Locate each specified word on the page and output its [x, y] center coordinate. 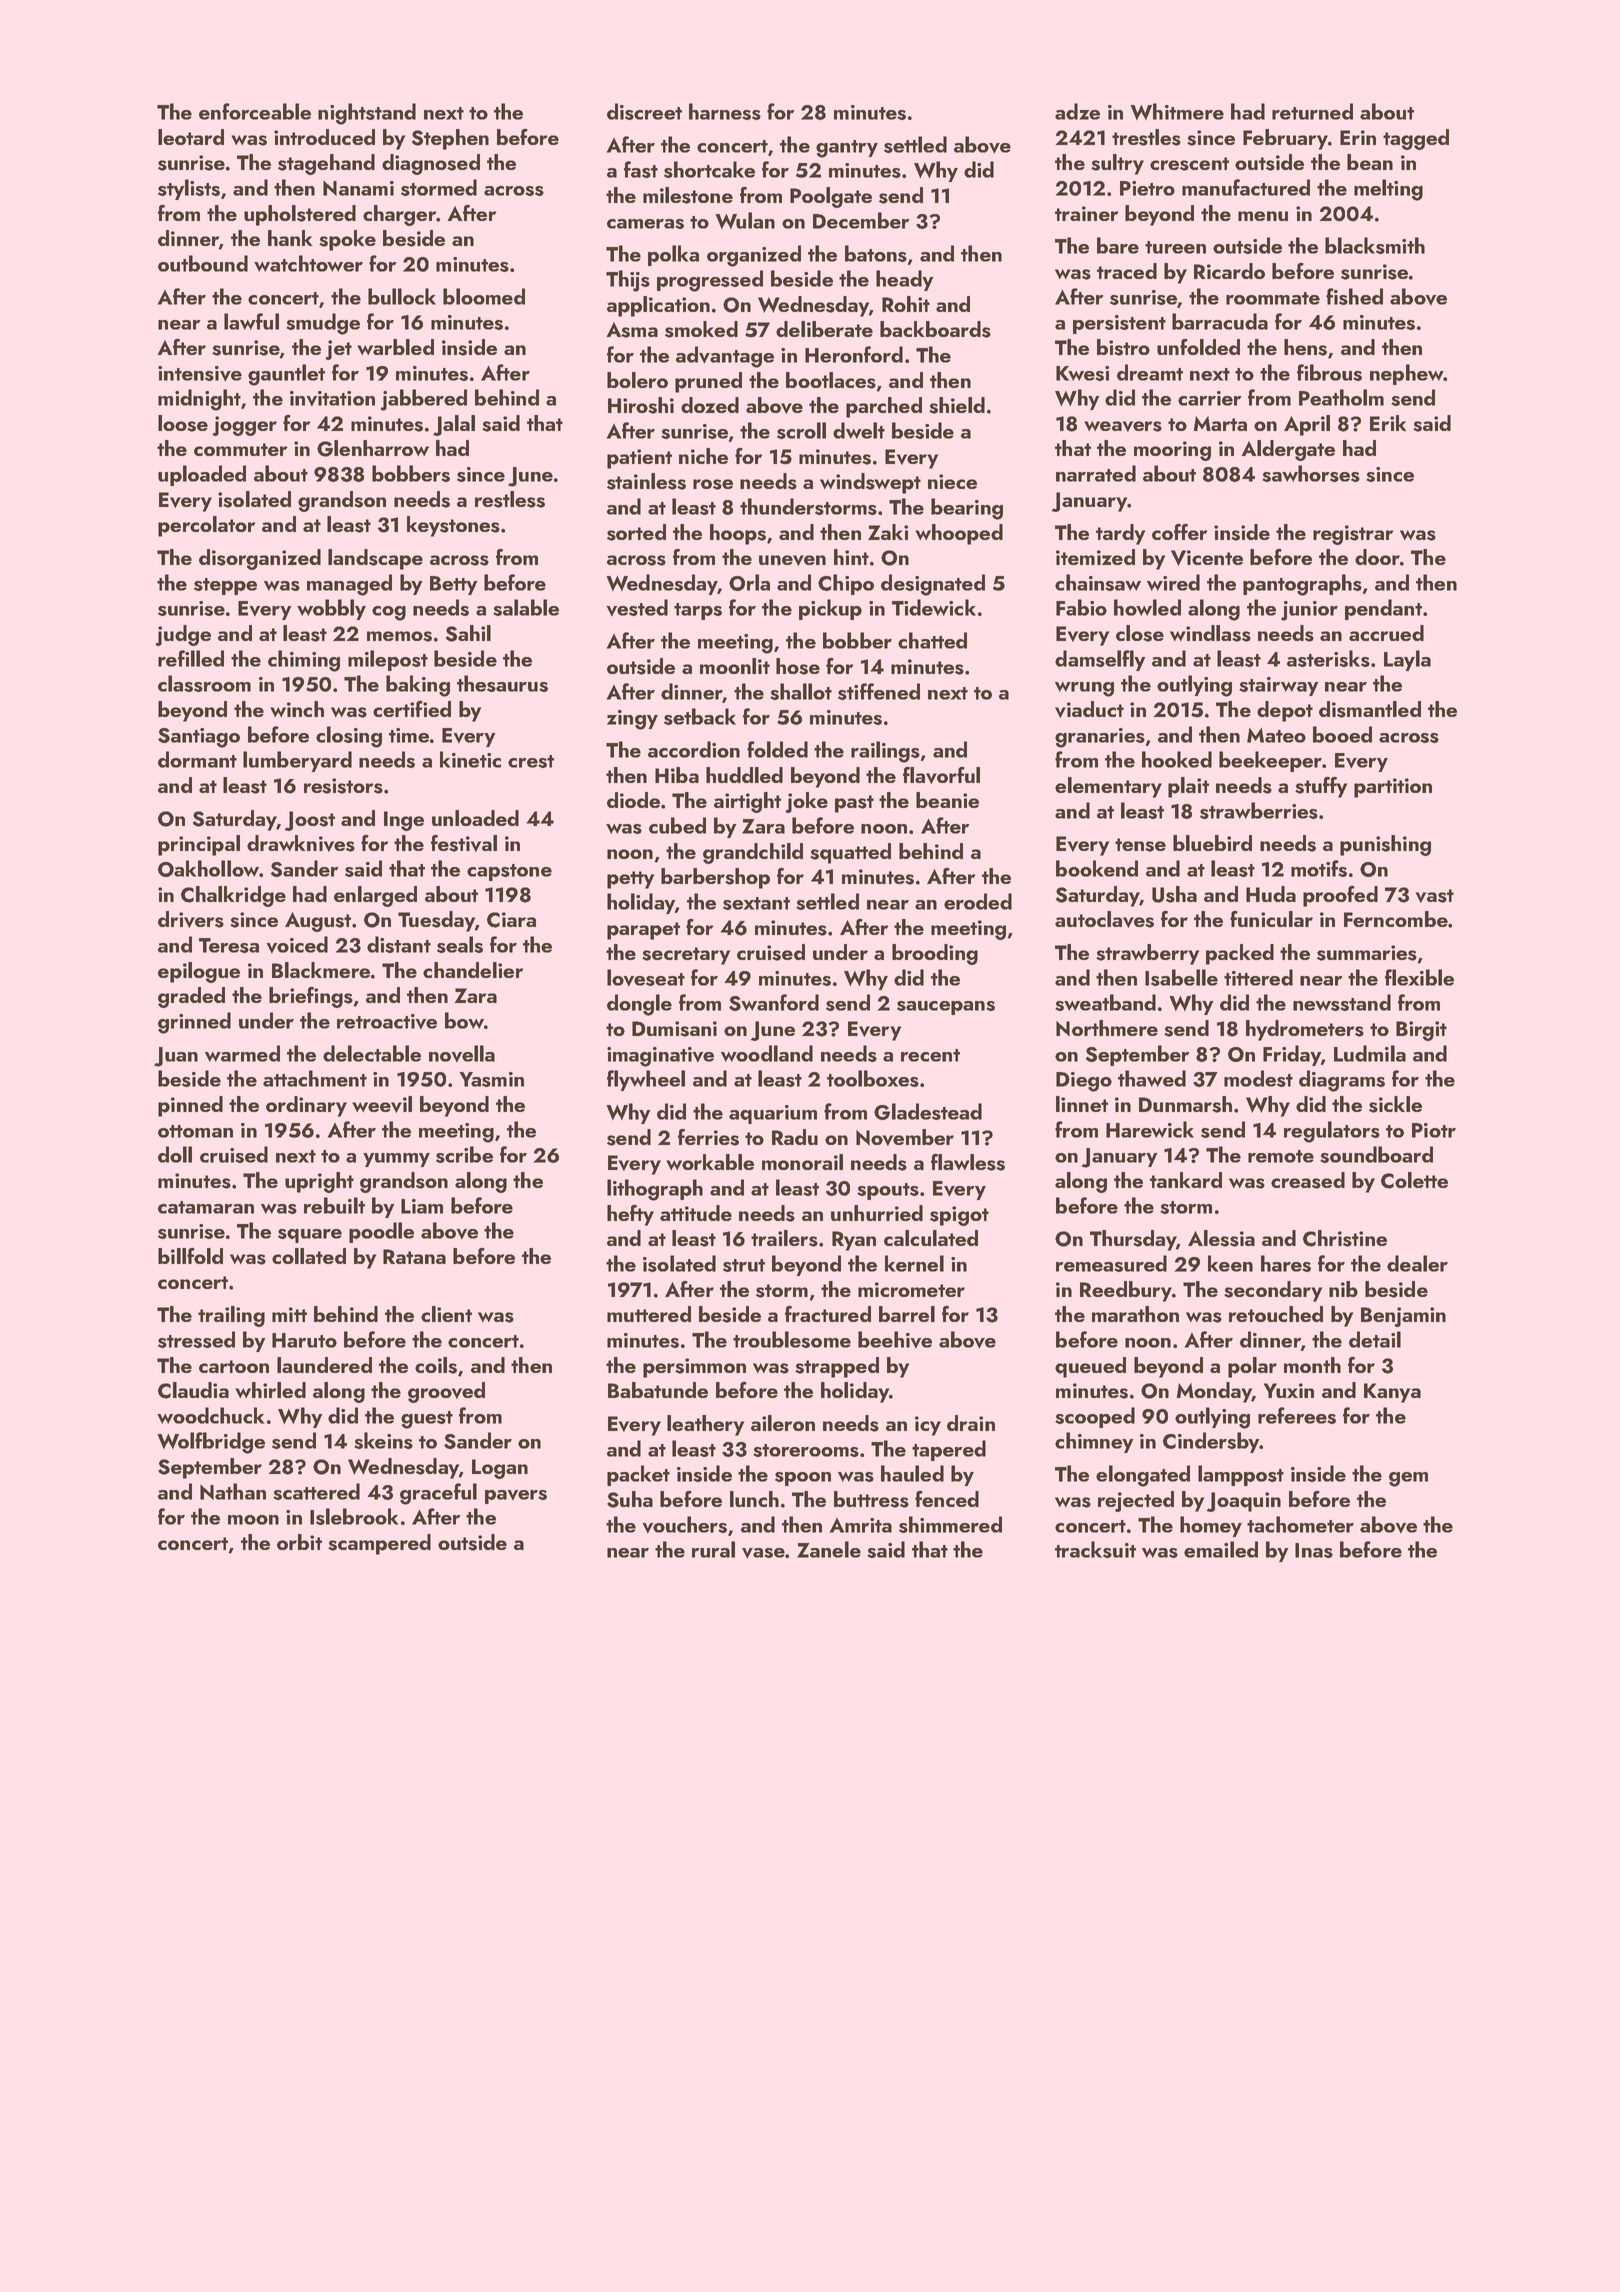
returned [1312, 111]
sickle [1395, 1104]
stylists [189, 189]
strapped [837, 1367]
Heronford [854, 354]
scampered [379, 1544]
